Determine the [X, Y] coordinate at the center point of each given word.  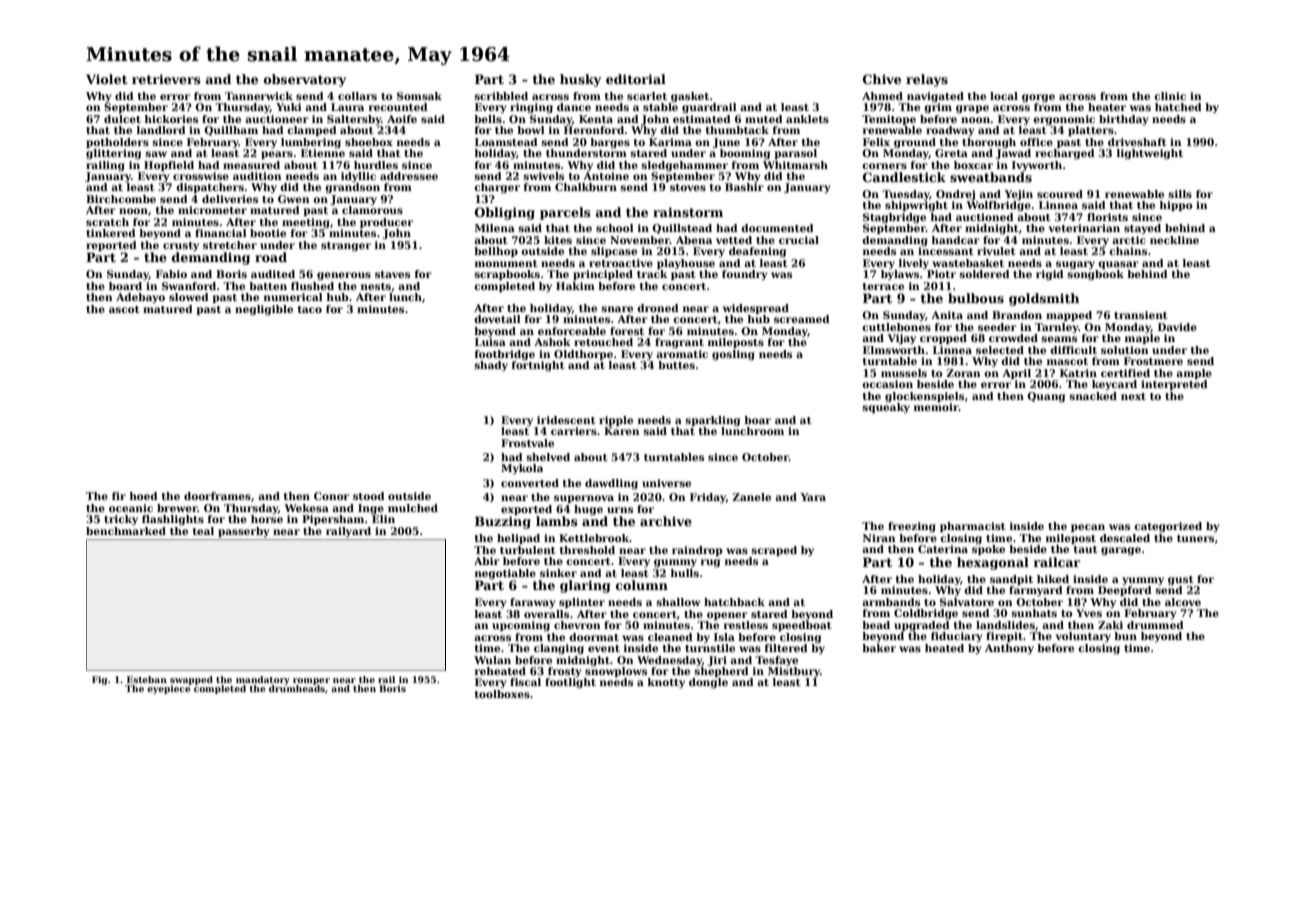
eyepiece [169, 689]
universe [666, 483]
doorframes [217, 496]
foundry [745, 275]
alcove [1183, 602]
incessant [946, 251]
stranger [346, 247]
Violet [107, 79]
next [1133, 396]
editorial [636, 79]
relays [927, 80]
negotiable [505, 574]
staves [392, 274]
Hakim [575, 286]
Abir [487, 561]
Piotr [941, 274]
